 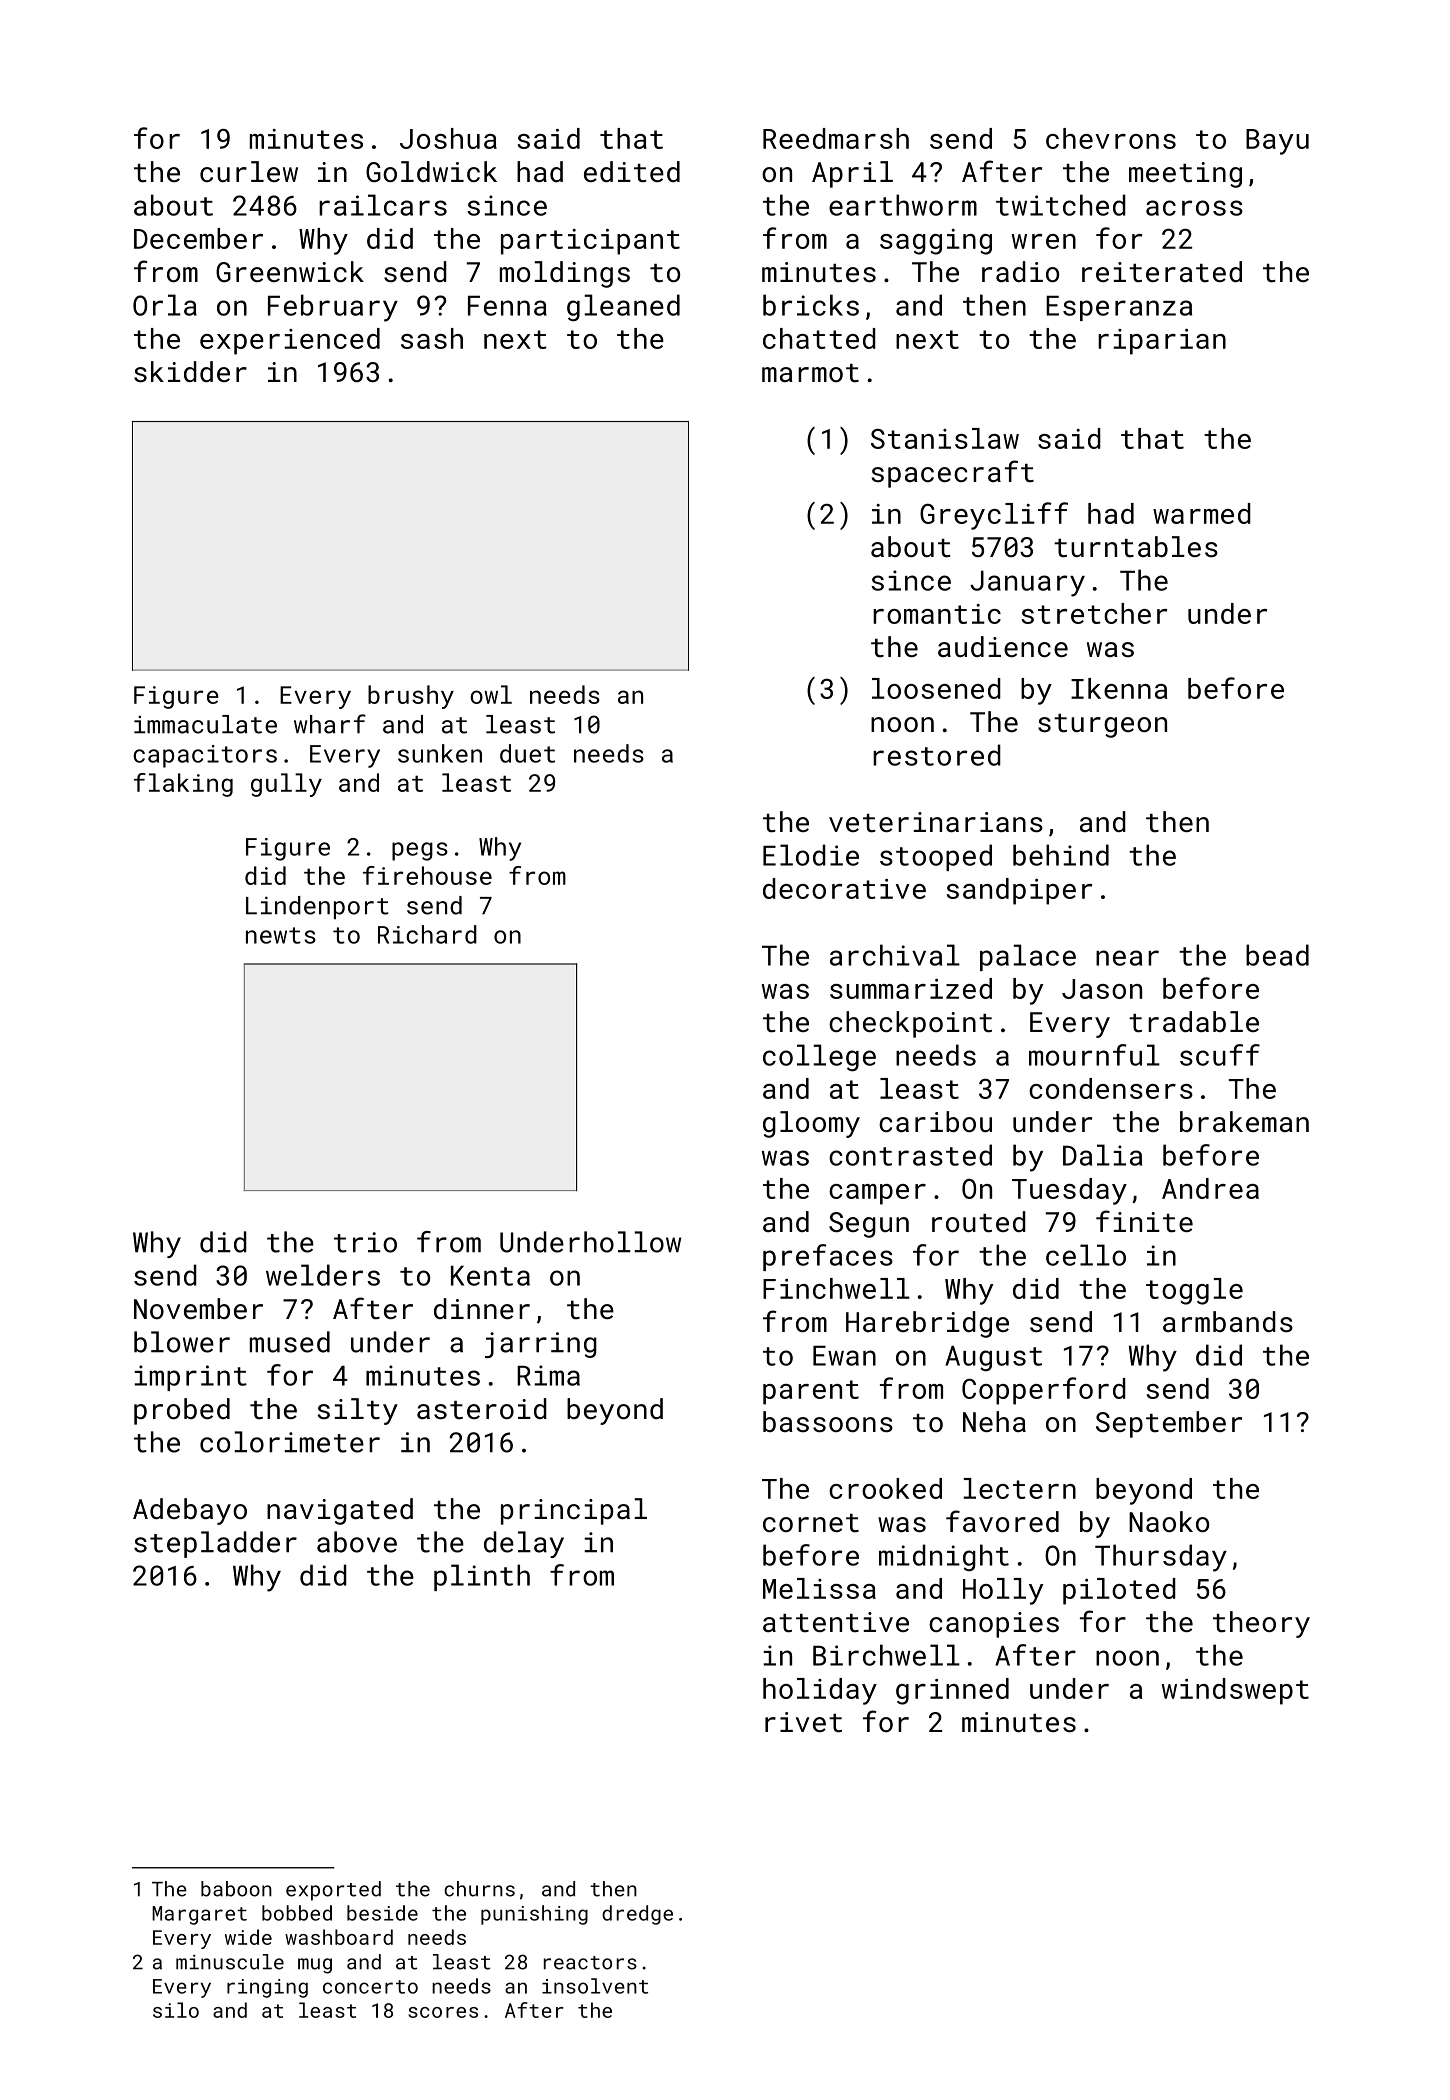 What do you see at coordinates (1169, 1424) in the page?
I see `September` at bounding box center [1169, 1424].
